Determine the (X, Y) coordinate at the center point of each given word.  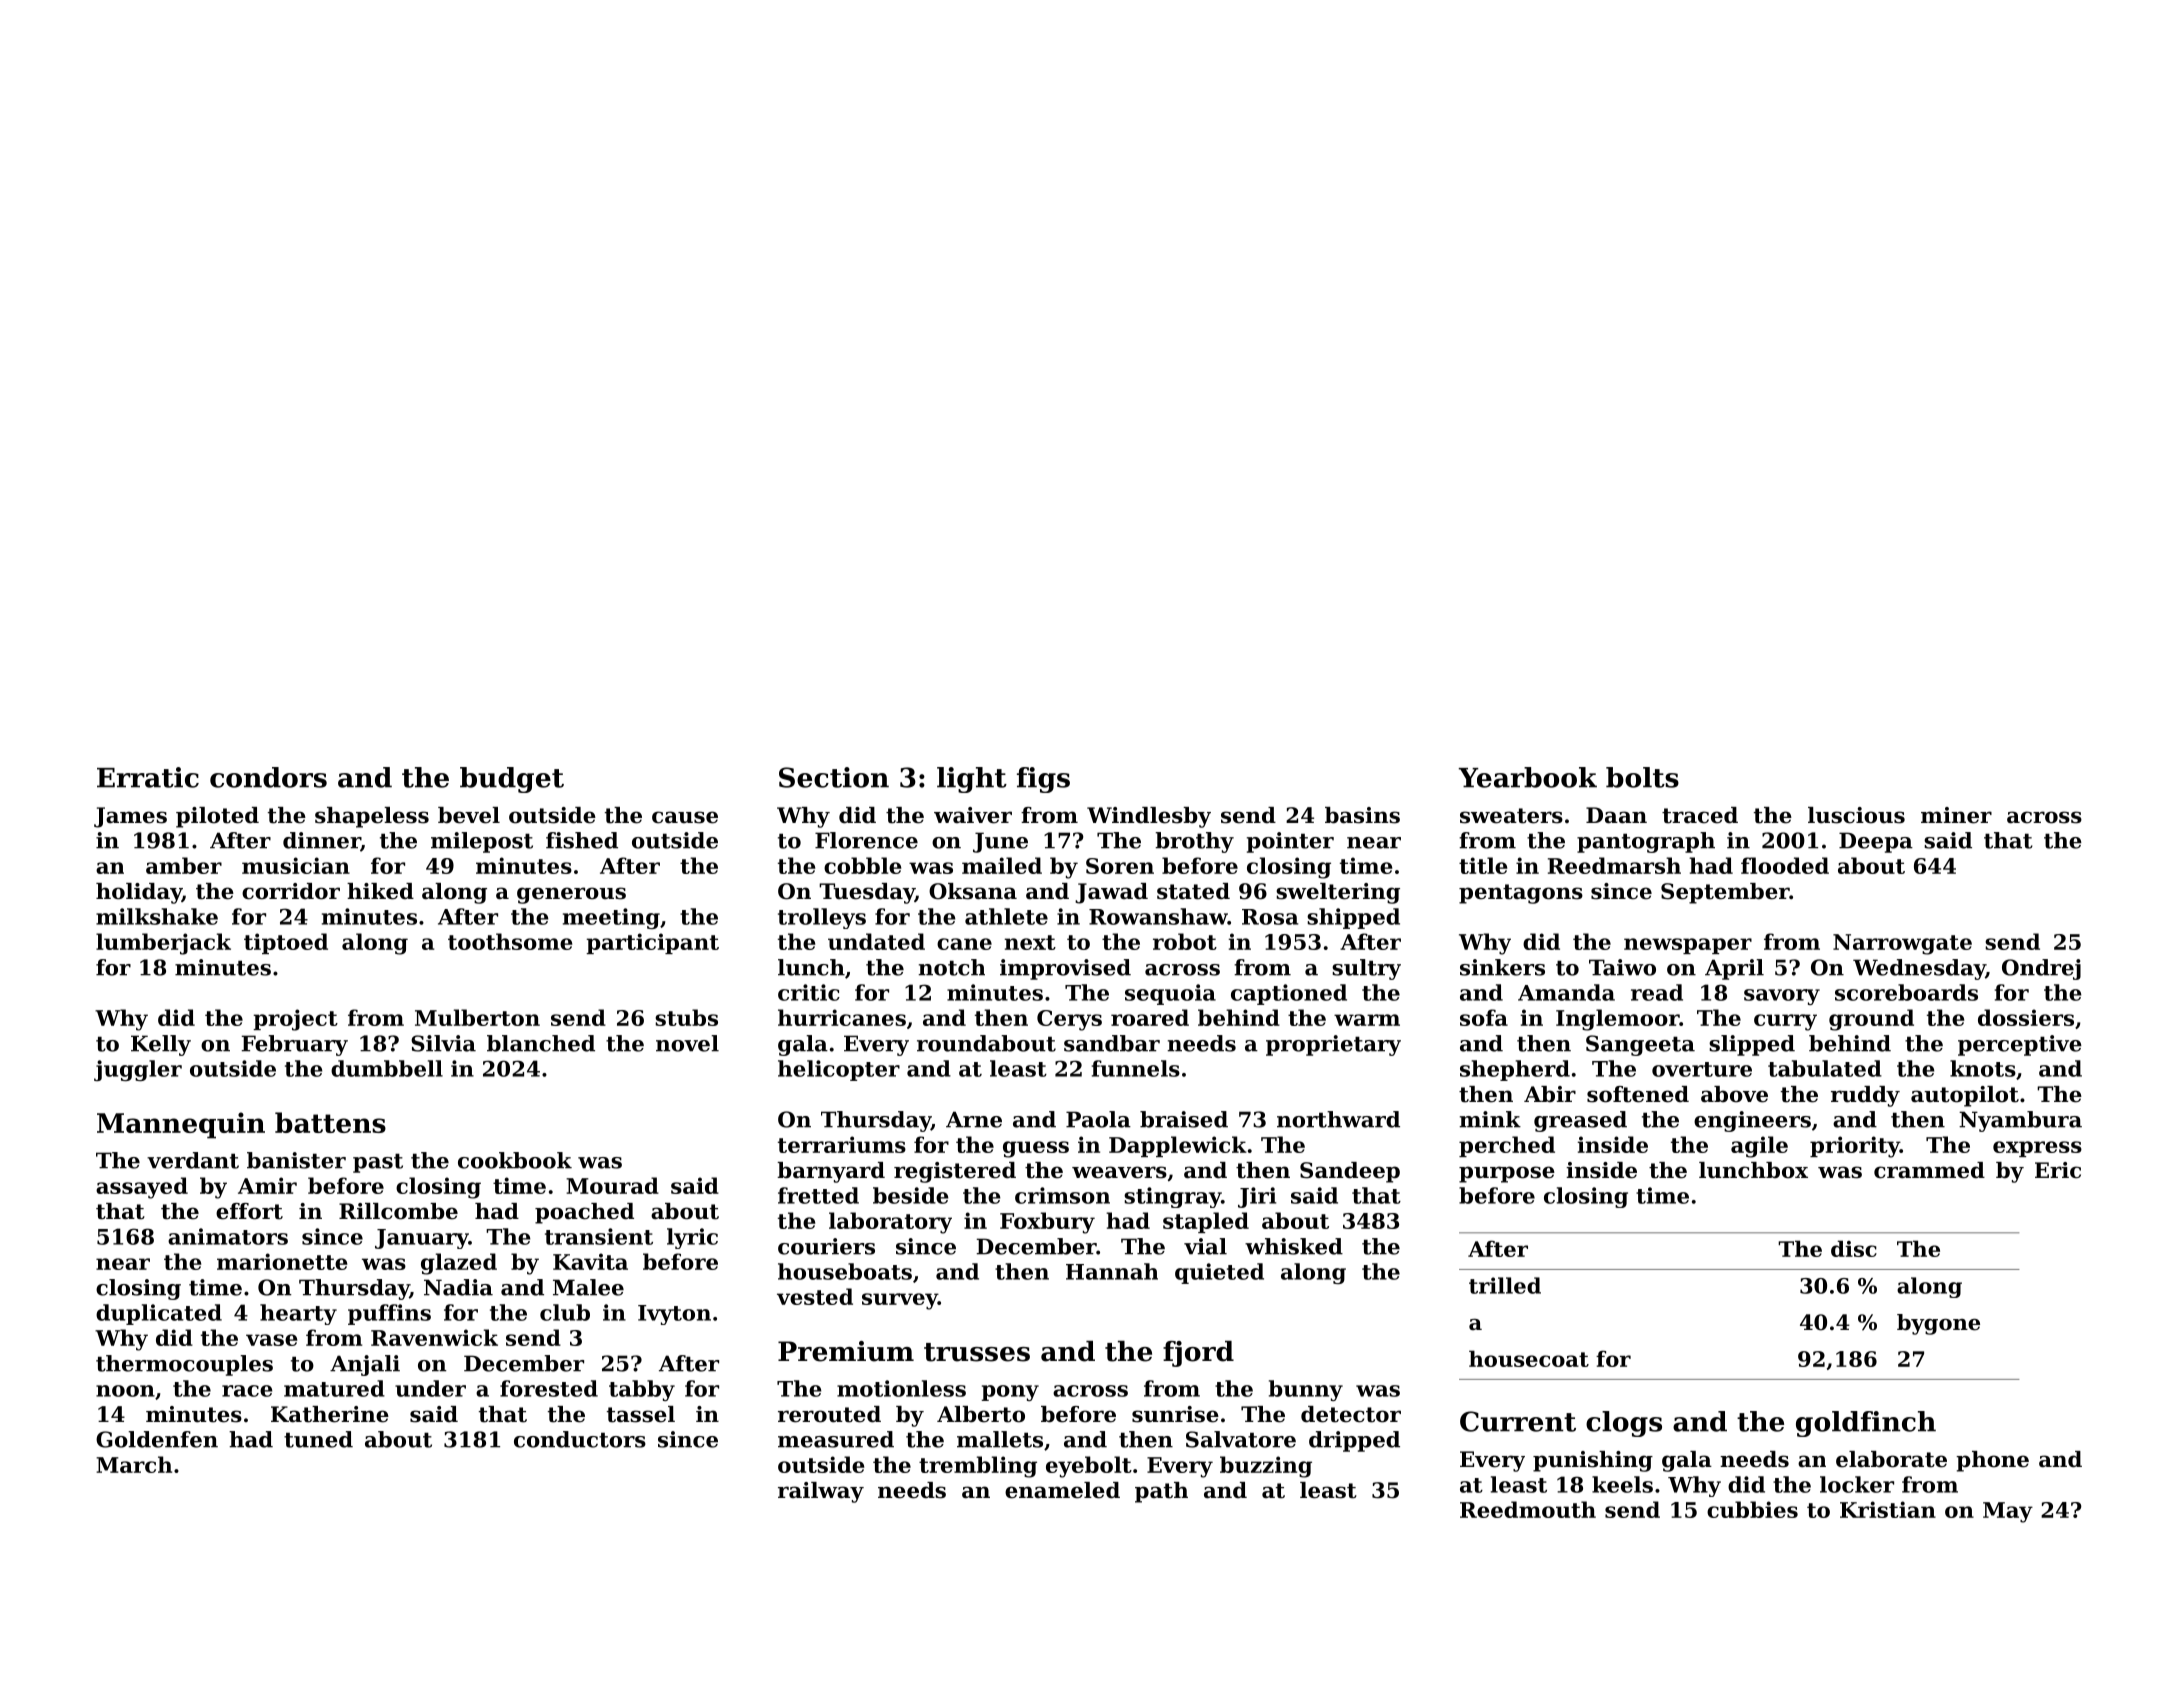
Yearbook (1528, 777)
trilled (1505, 1285)
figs (1043, 780)
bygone (1938, 1324)
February (294, 1045)
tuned (318, 1439)
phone (1992, 1461)
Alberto (981, 1414)
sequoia (1170, 994)
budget (512, 780)
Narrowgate (1902, 944)
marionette (282, 1261)
